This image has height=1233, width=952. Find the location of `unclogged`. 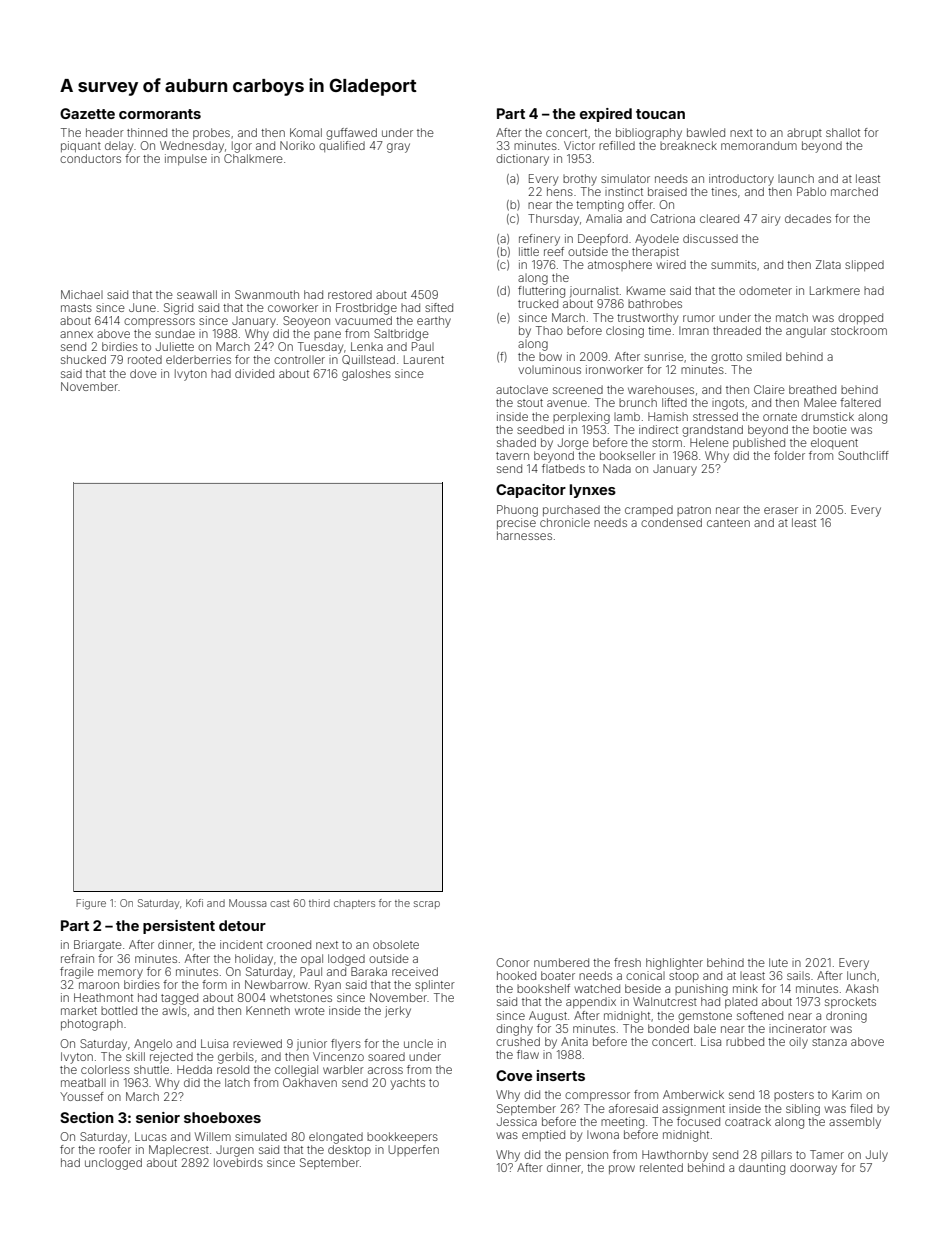

unclogged is located at coordinates (113, 1164).
